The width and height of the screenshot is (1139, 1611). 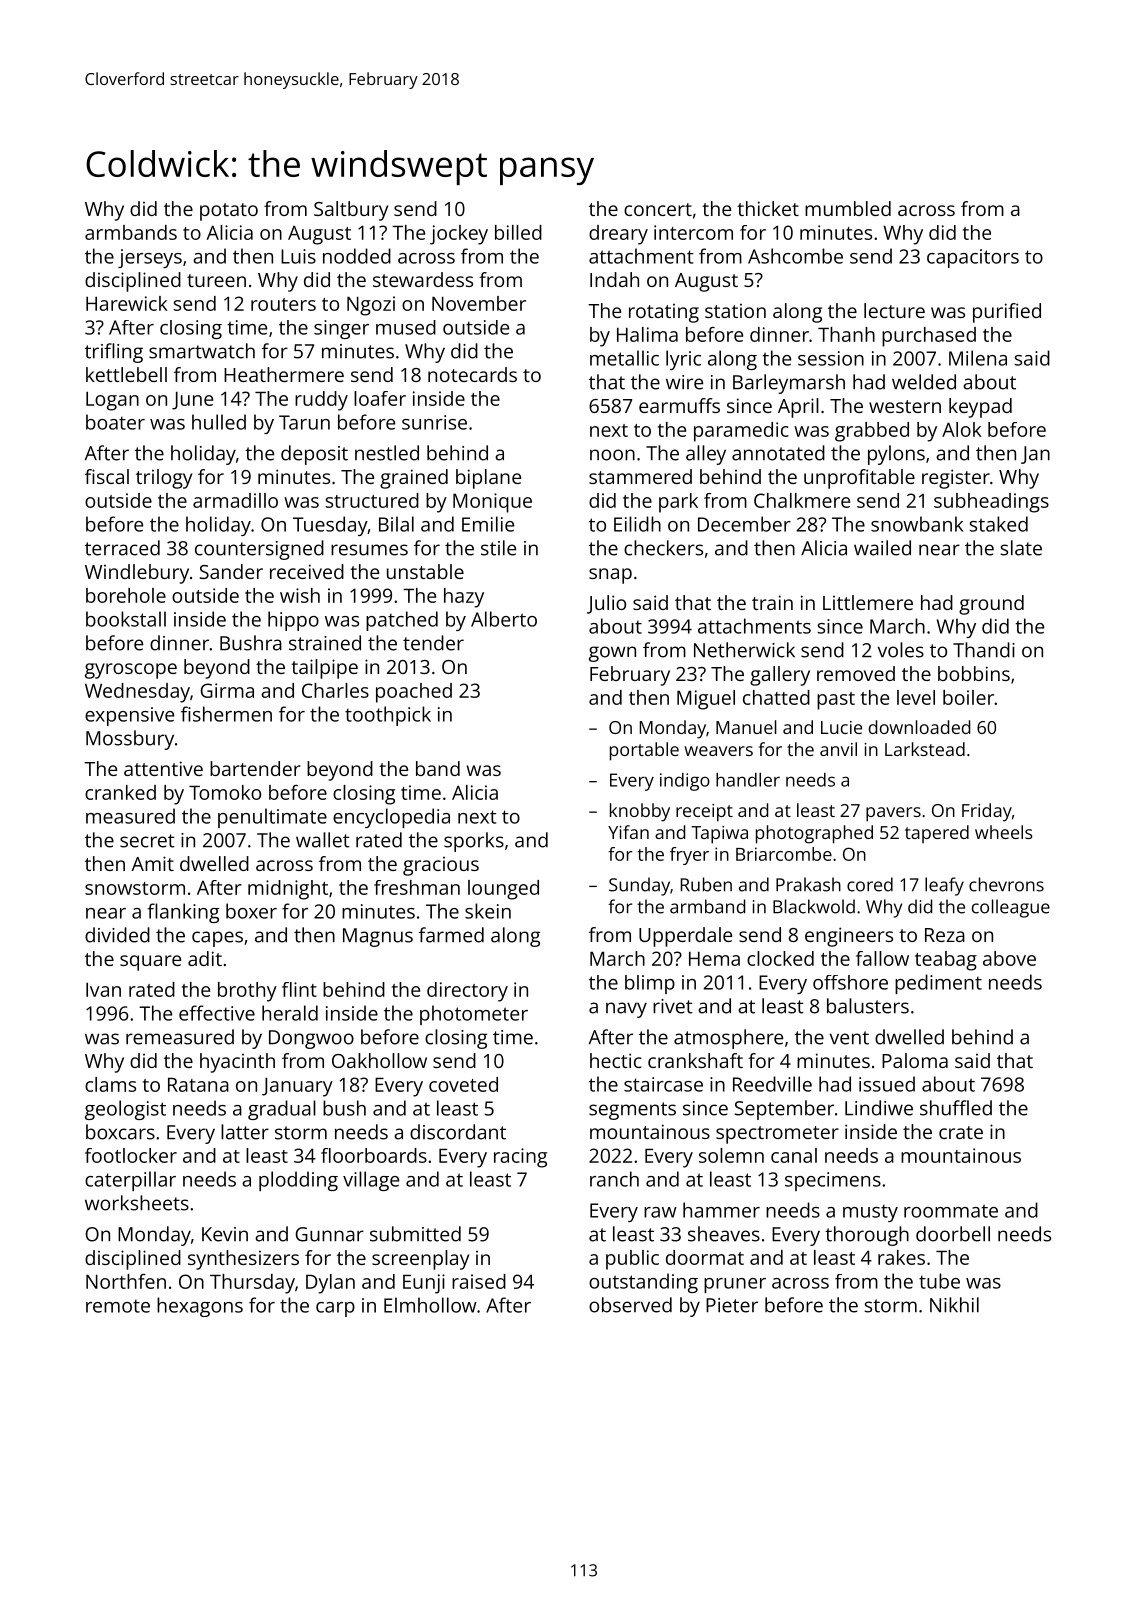 I want to click on jockey, so click(x=459, y=235).
